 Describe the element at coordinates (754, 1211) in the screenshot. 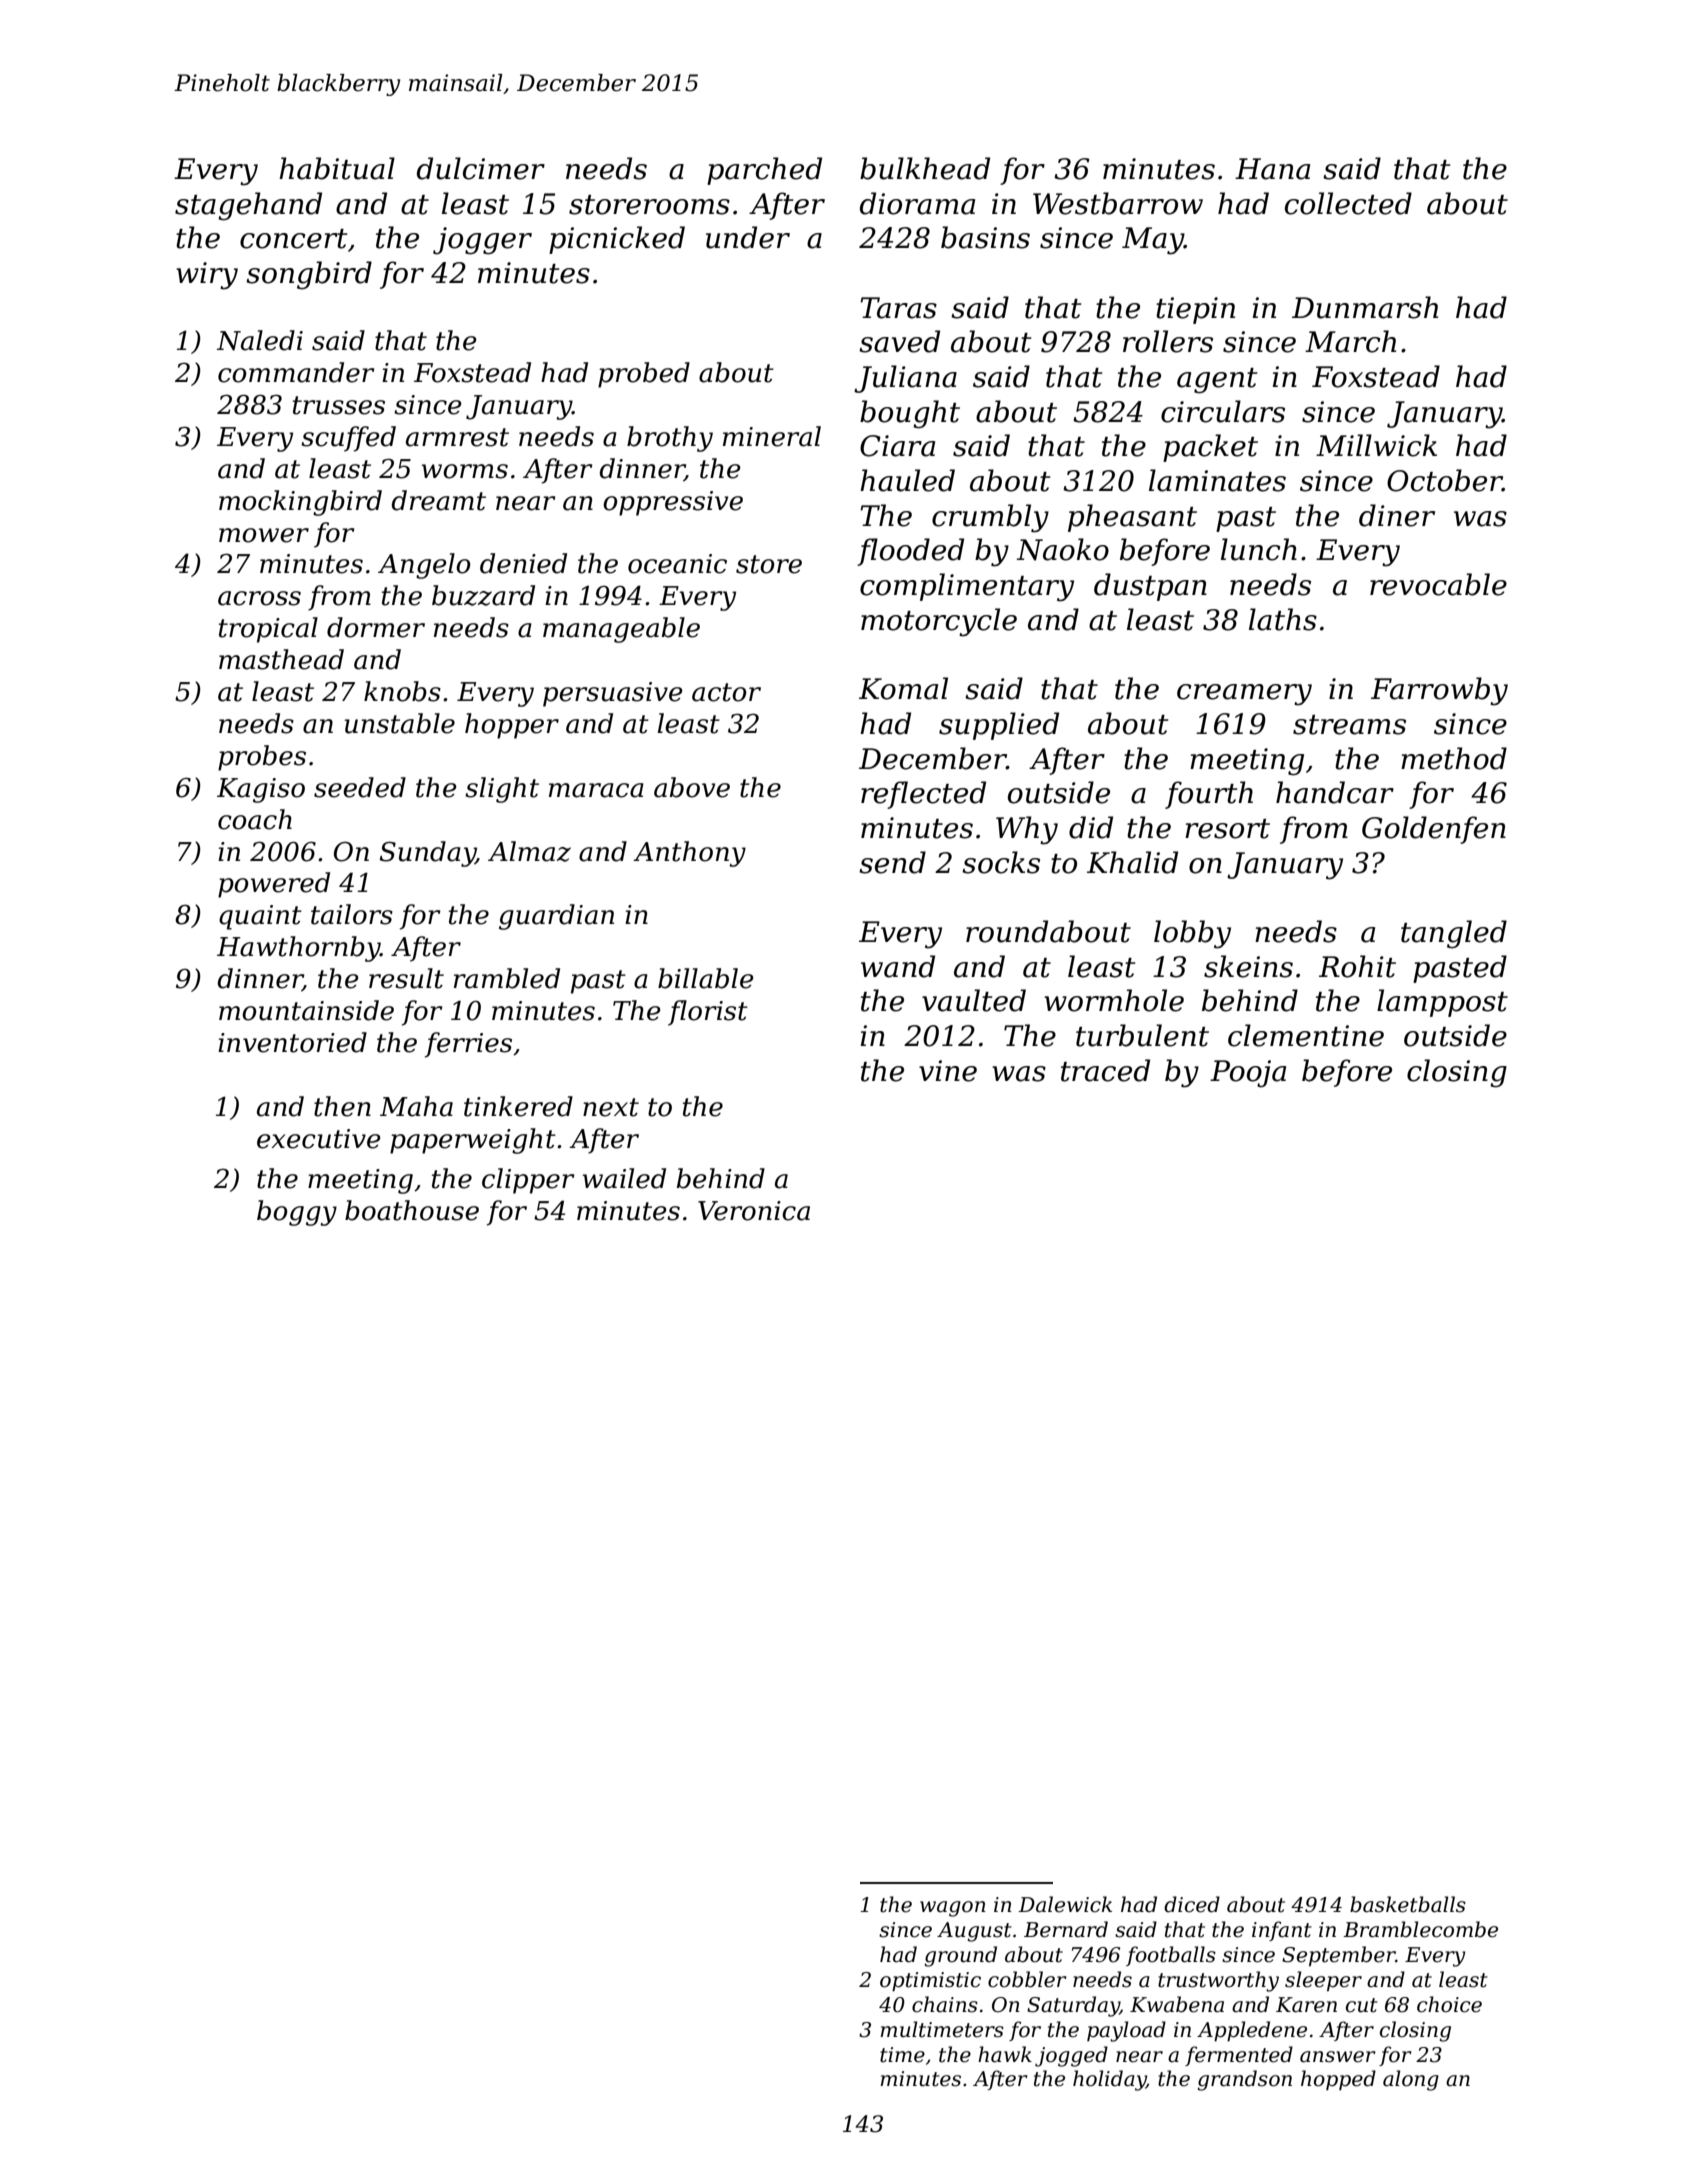

I see `Veronica` at that location.
